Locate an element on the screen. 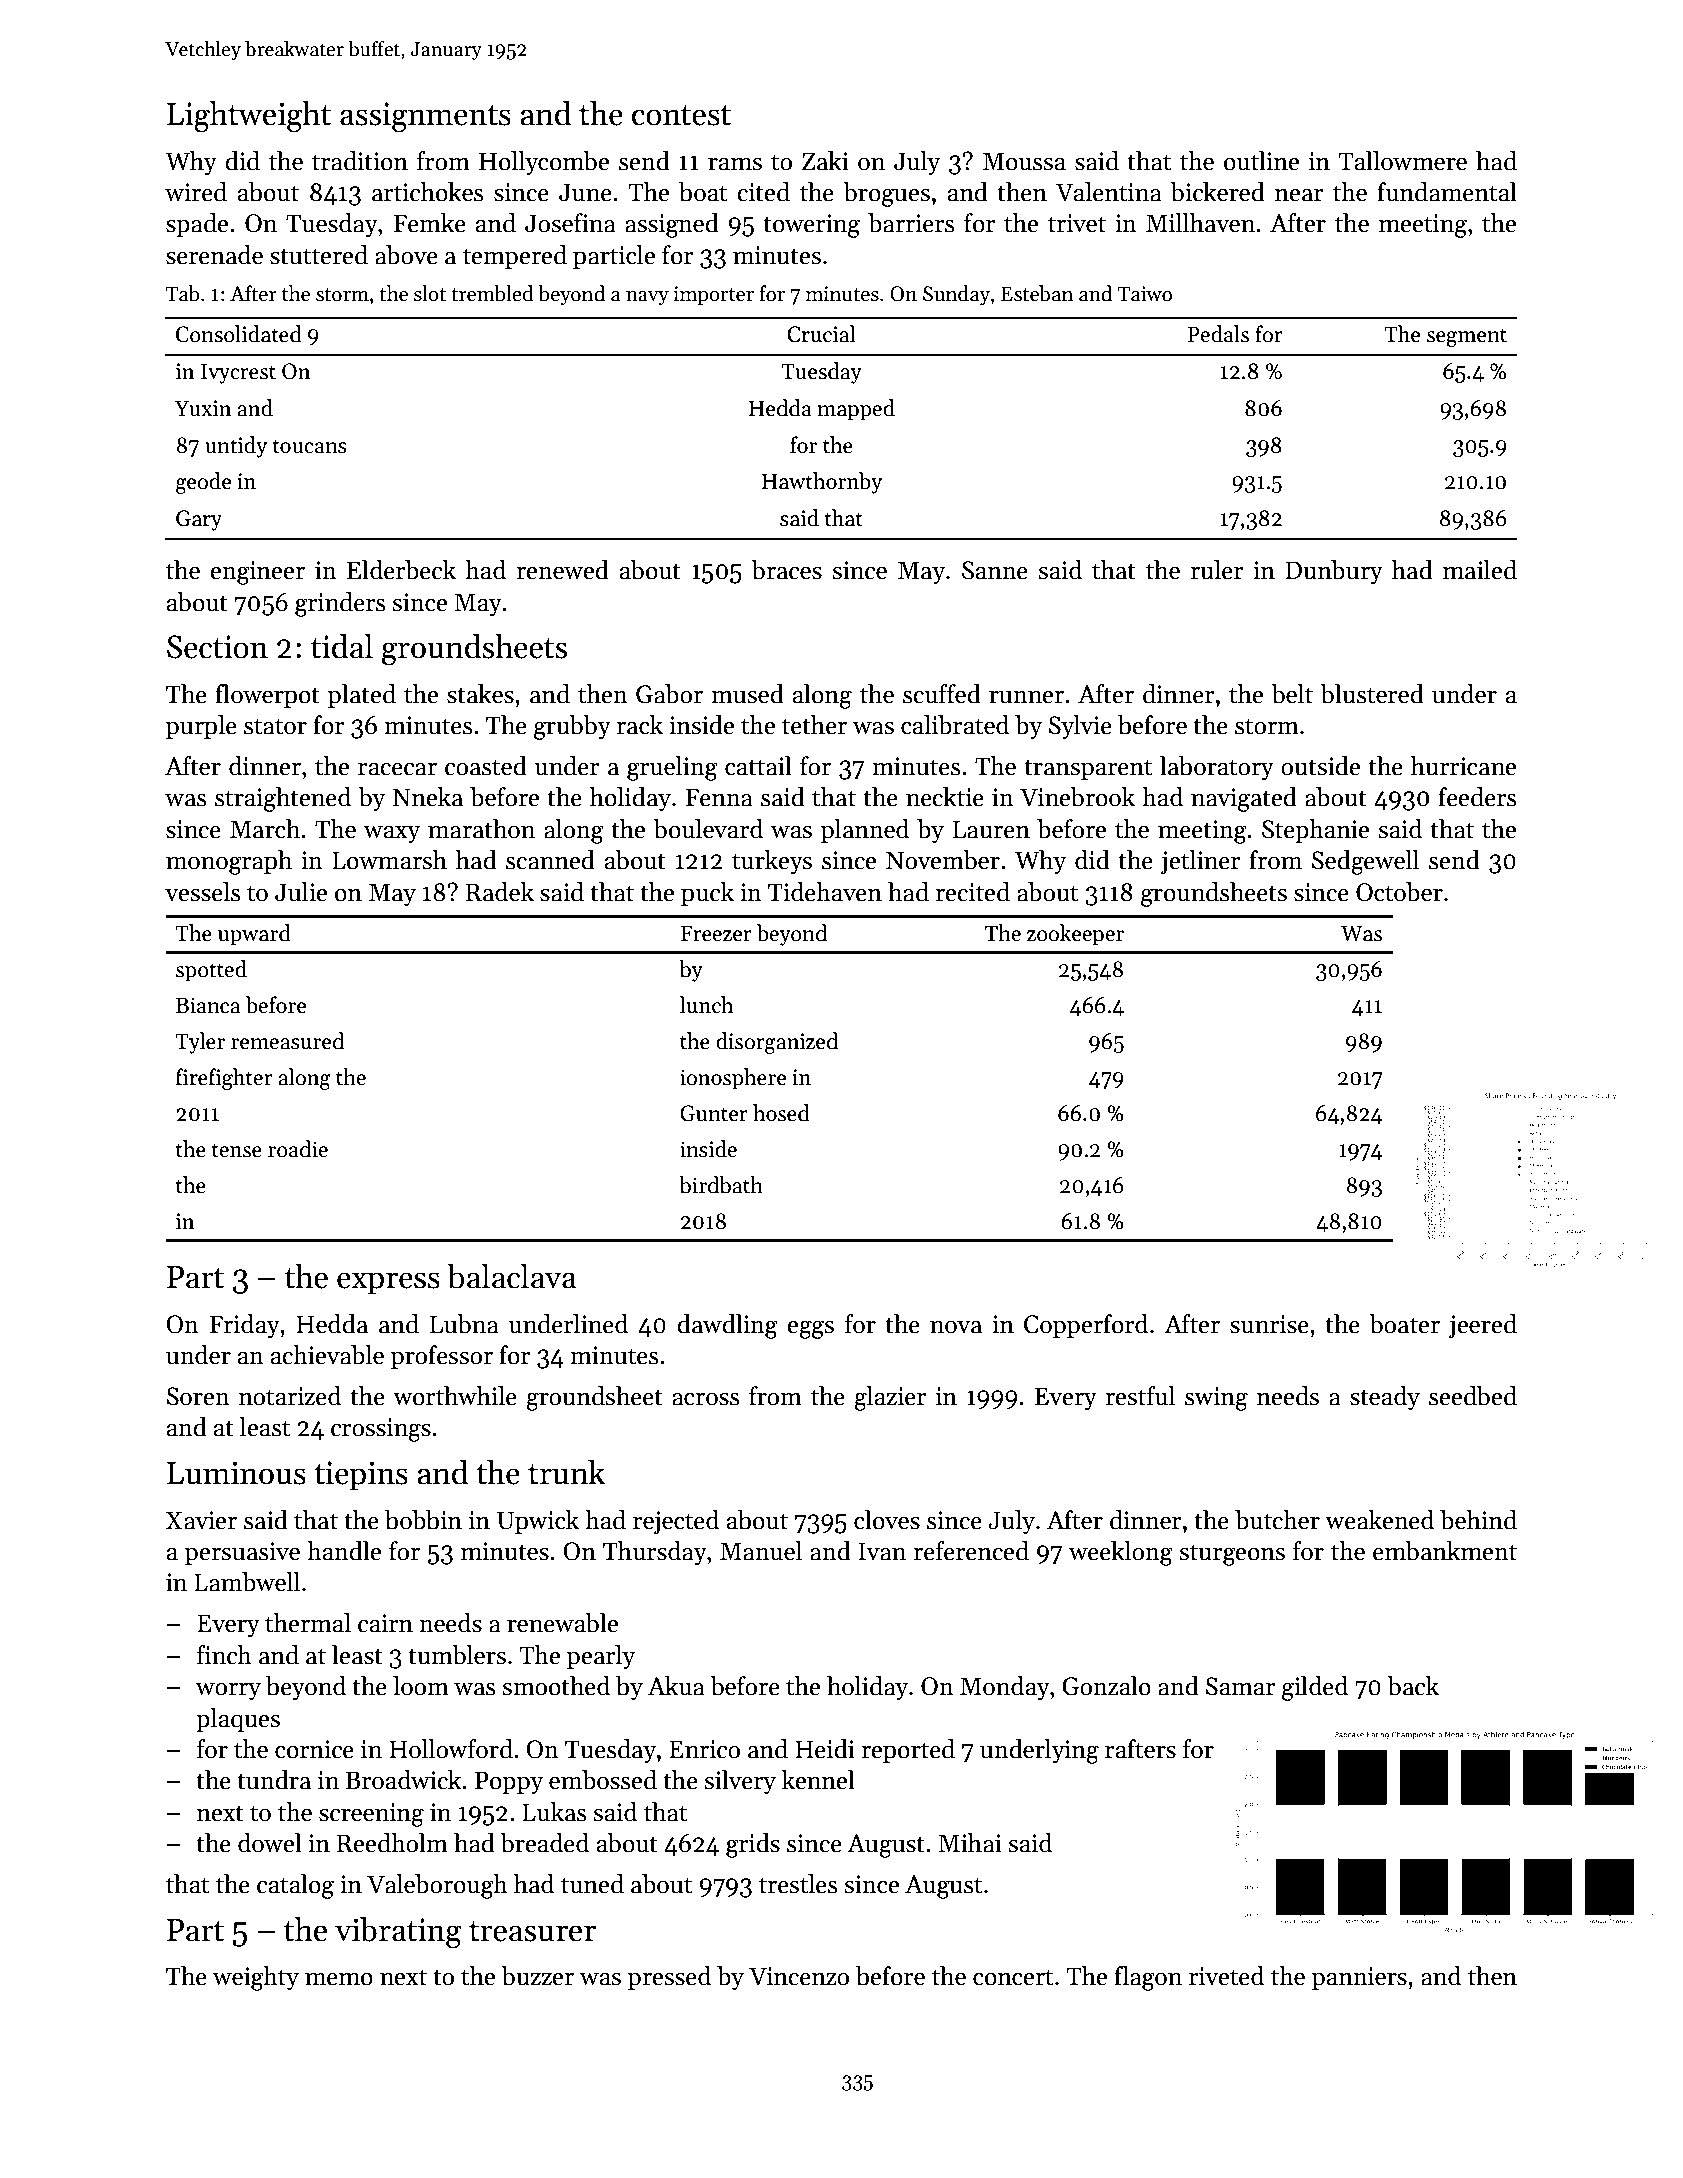  Gunter is located at coordinates (714, 1113).
